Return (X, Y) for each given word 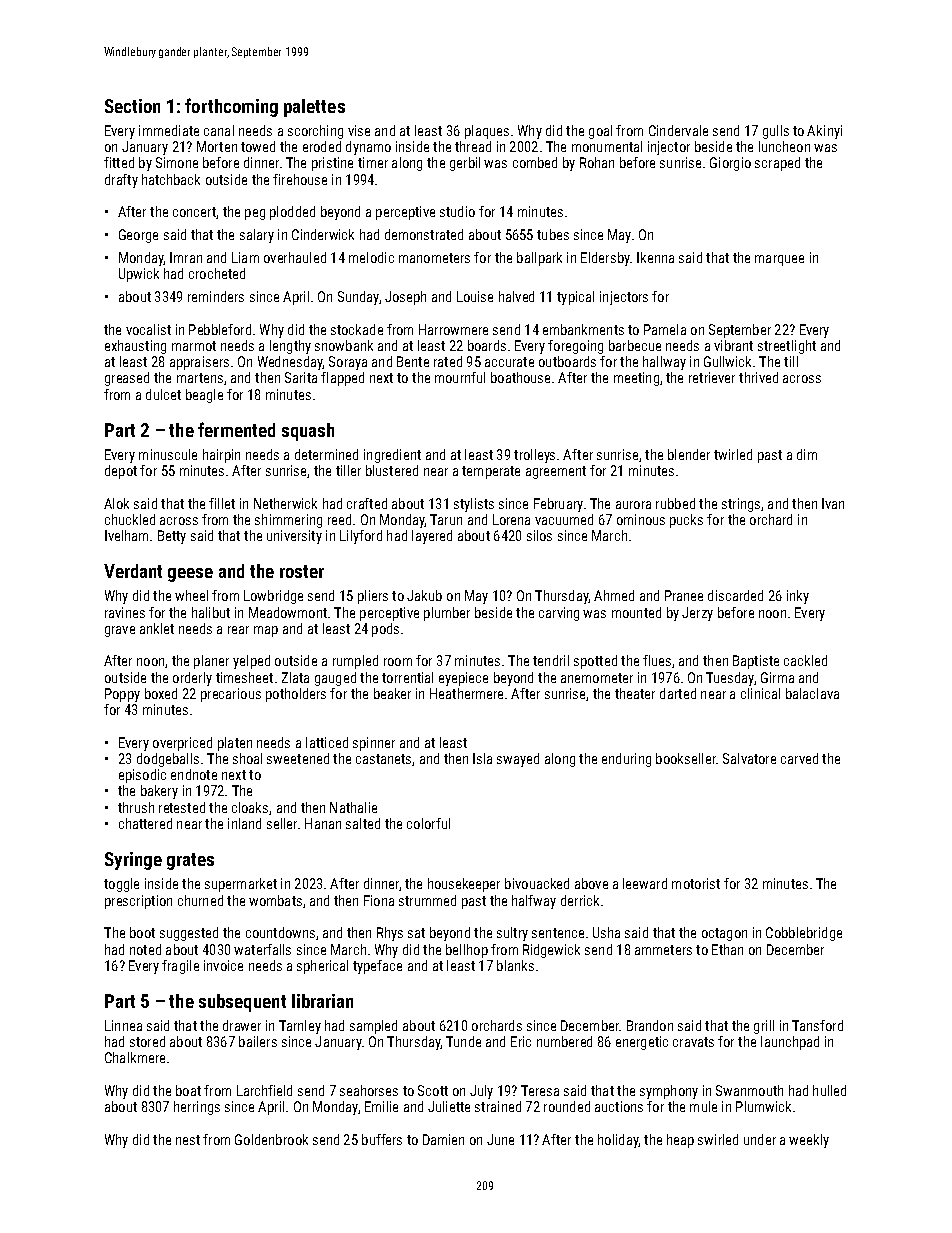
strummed (427, 900)
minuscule (168, 454)
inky (798, 597)
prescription (138, 902)
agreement (556, 472)
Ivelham (126, 535)
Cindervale (678, 130)
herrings (197, 1108)
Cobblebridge (804, 934)
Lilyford (361, 537)
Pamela (665, 329)
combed (535, 162)
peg (255, 214)
